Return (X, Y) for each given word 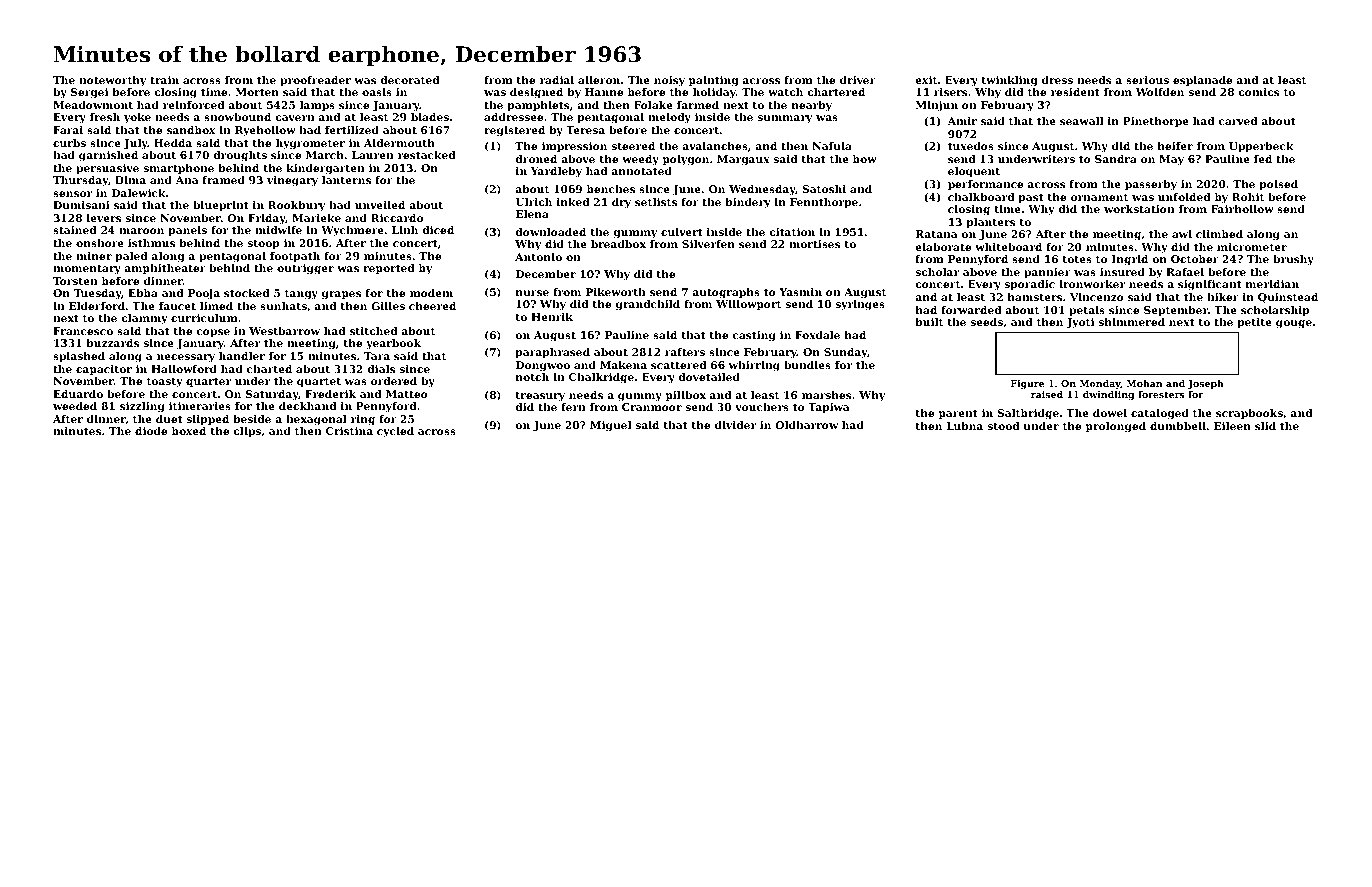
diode (151, 431)
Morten (257, 92)
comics (1258, 92)
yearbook (393, 344)
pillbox (686, 396)
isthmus (151, 243)
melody (669, 118)
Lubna (965, 426)
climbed (1219, 234)
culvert (682, 232)
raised (1047, 394)
